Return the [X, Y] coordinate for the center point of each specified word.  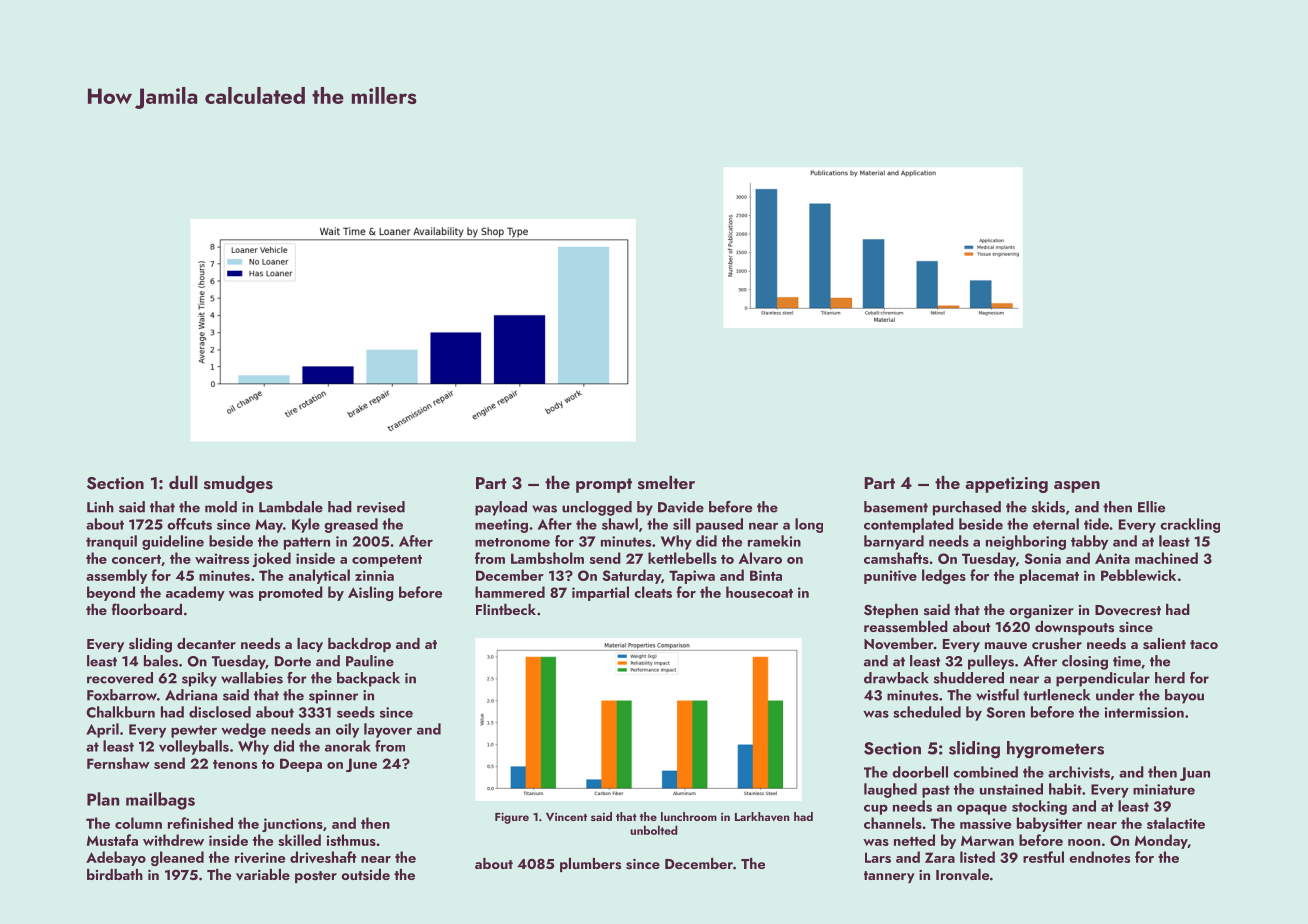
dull [183, 482]
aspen [1077, 487]
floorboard [147, 609]
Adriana [191, 695]
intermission [1144, 712]
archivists [1079, 772]
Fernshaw [118, 763]
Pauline [370, 661]
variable [263, 875]
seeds [356, 712]
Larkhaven [762, 816]
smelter [666, 483]
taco [1204, 644]
